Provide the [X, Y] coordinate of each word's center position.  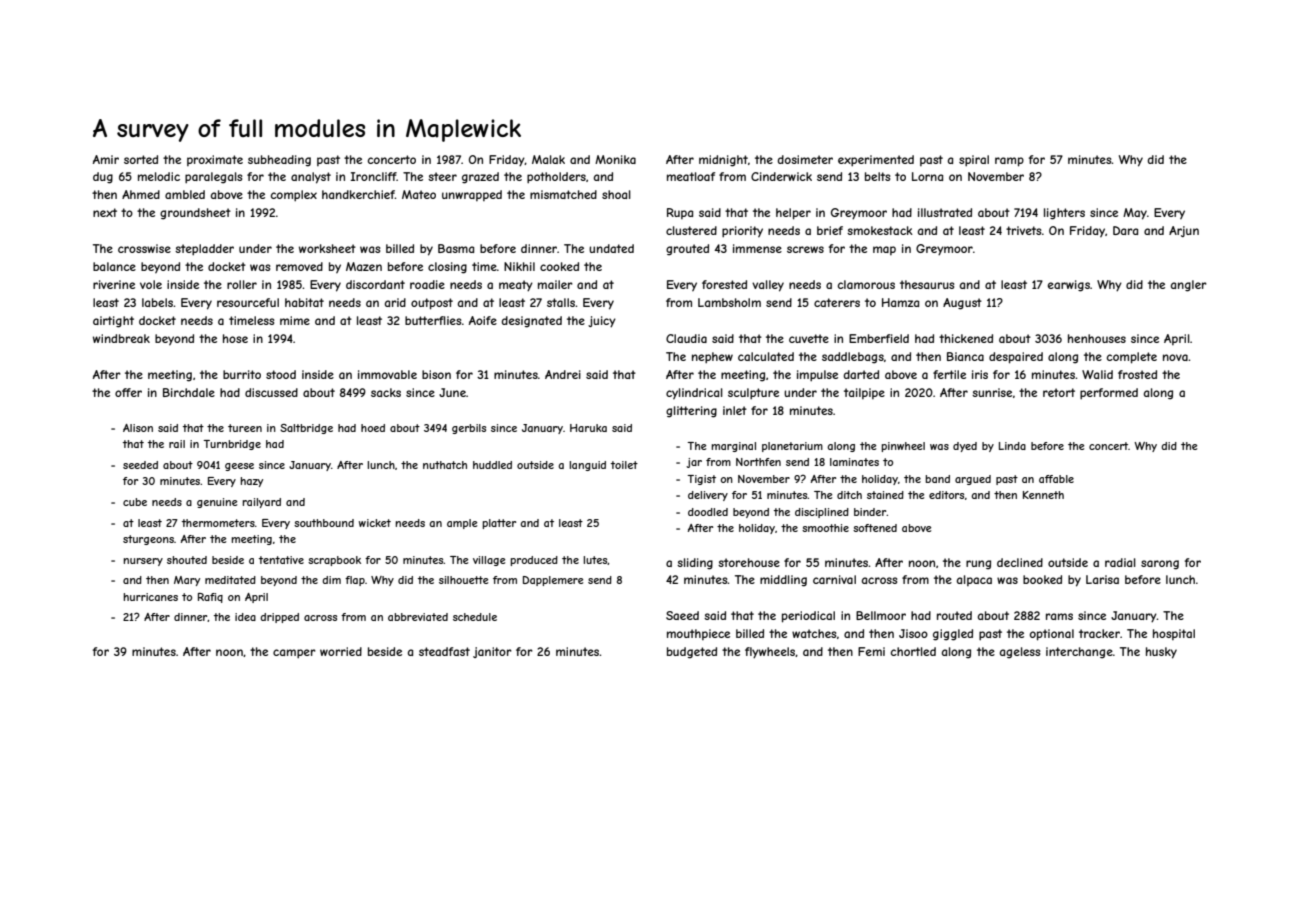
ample [462, 524]
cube [135, 502]
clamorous [866, 284]
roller [242, 284]
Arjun [1184, 231]
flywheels [770, 653]
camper [294, 653]
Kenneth [1043, 495]
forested [724, 284]
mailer [555, 284]
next [105, 212]
